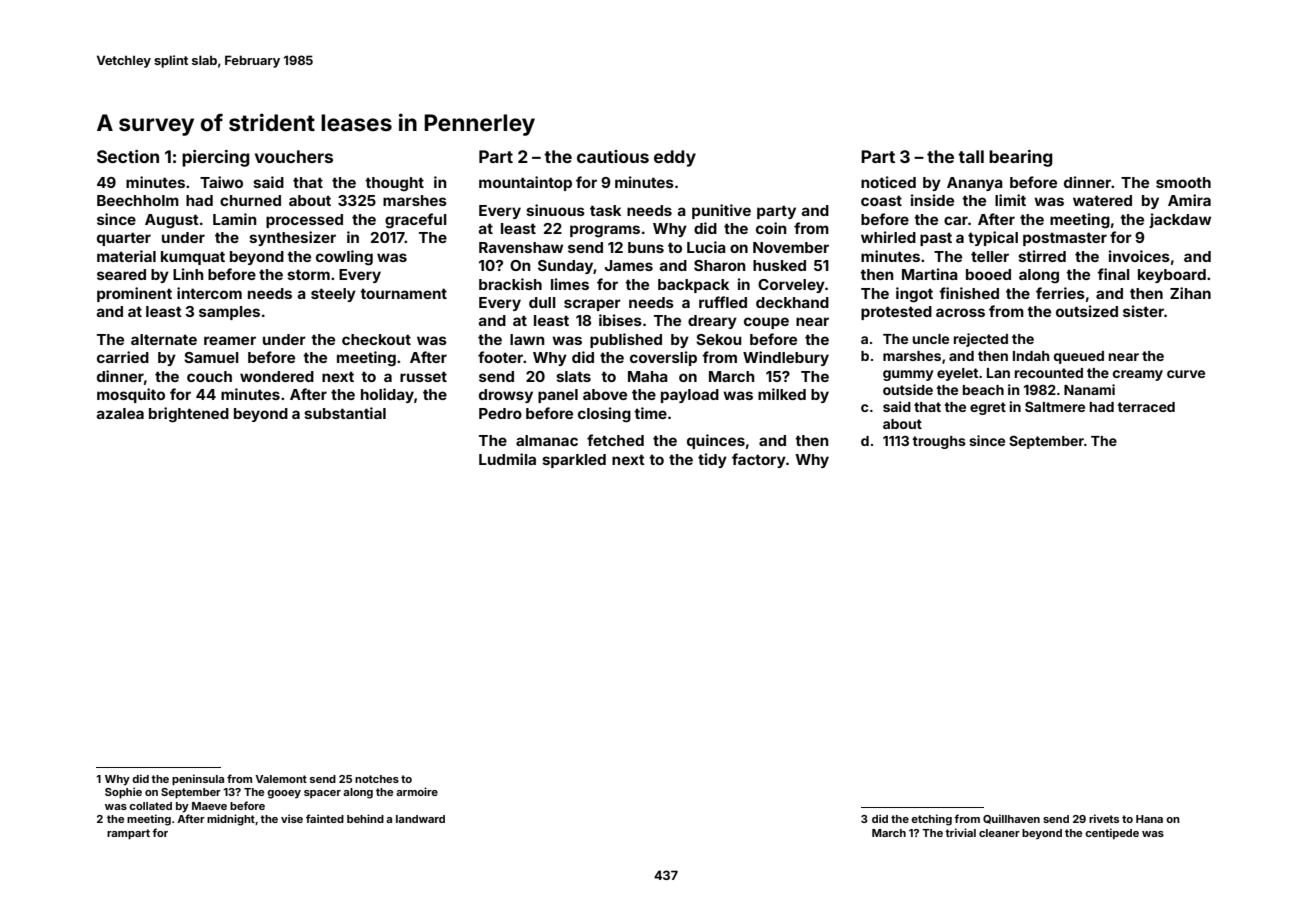  What do you see at coordinates (613, 156) in the screenshot?
I see `cautious` at bounding box center [613, 156].
